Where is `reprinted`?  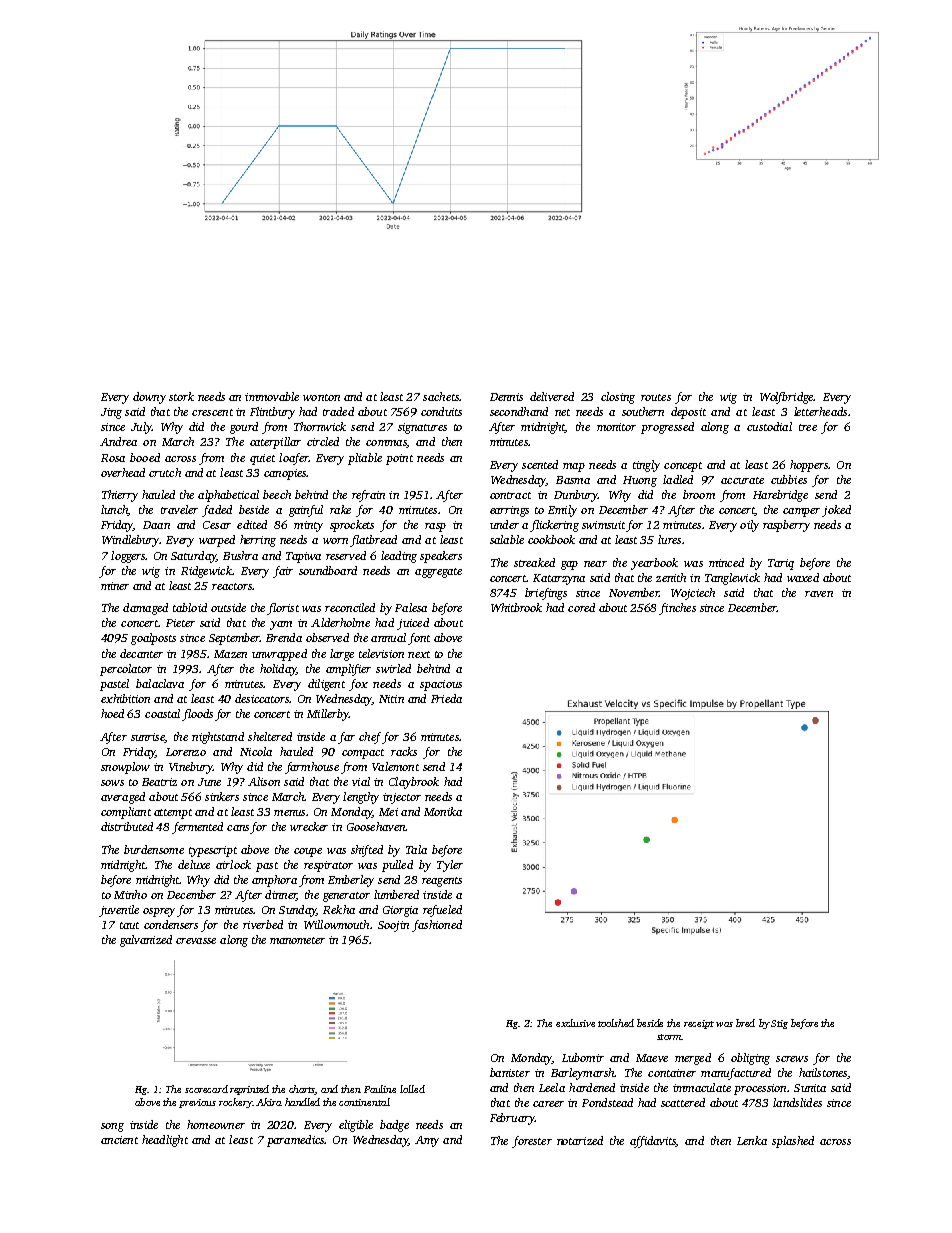
reprinted is located at coordinates (249, 1090).
